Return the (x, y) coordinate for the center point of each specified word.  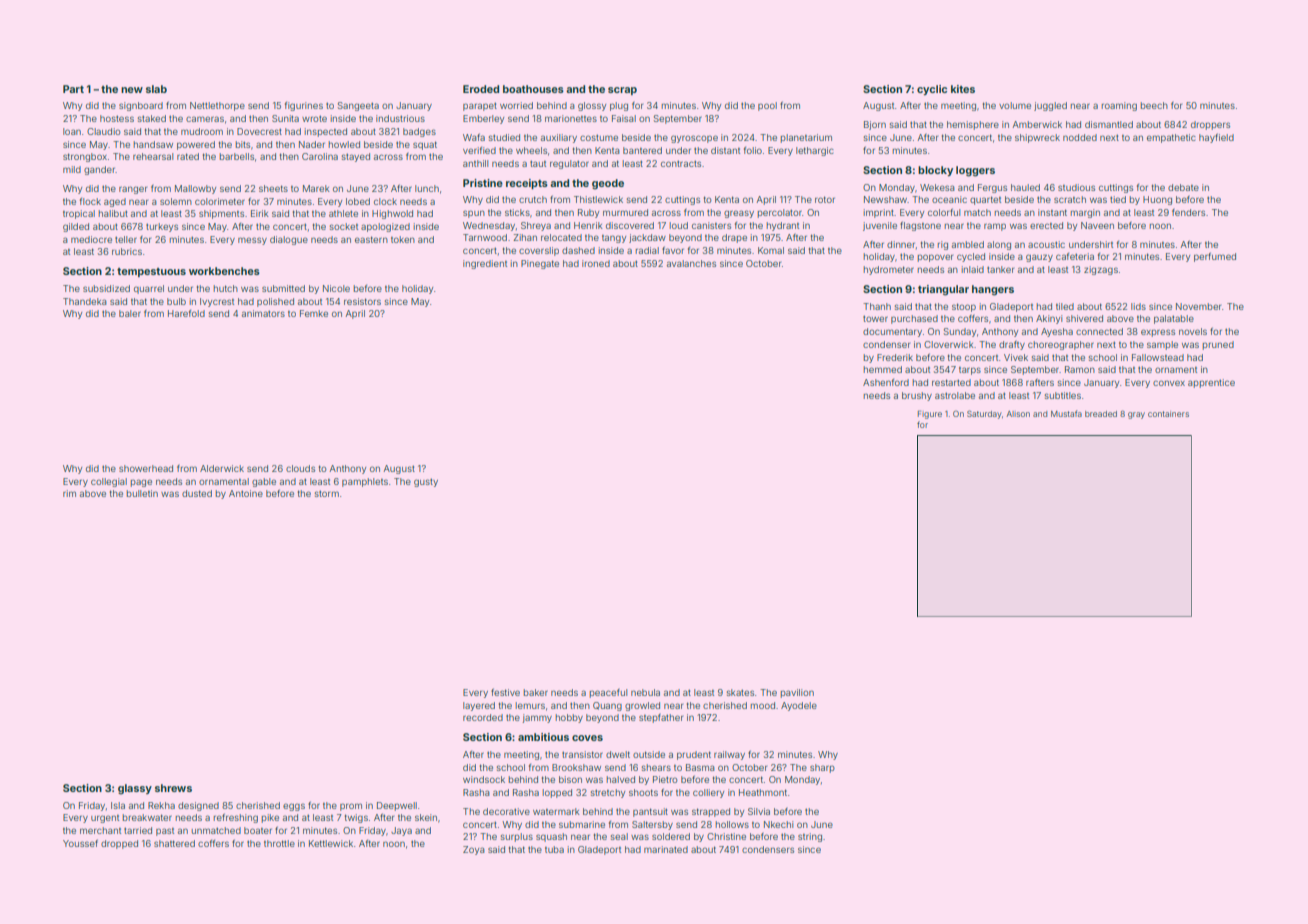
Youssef (80, 843)
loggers (975, 171)
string (810, 837)
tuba (554, 849)
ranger (133, 190)
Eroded (481, 89)
